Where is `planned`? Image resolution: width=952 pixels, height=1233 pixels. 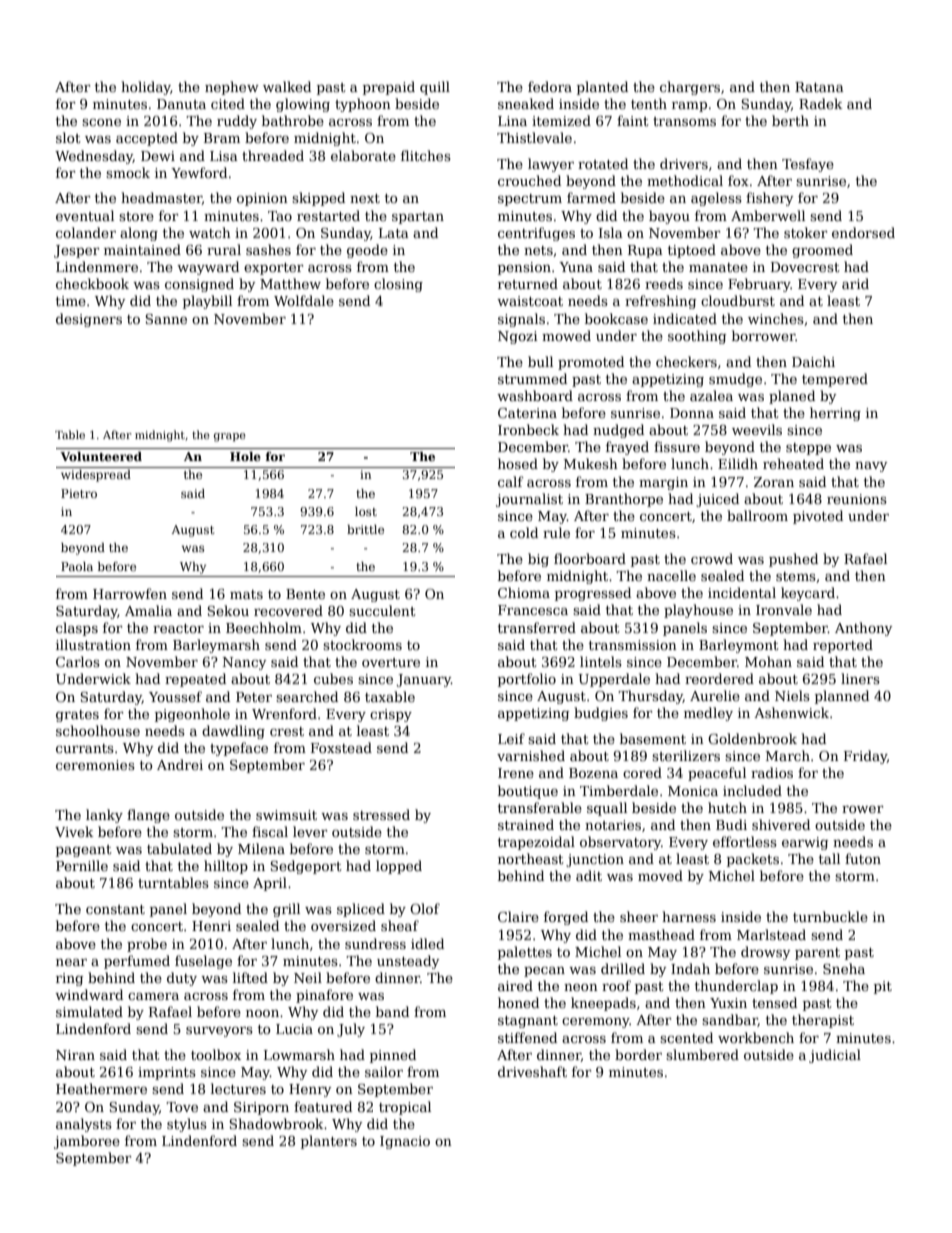 planned is located at coordinates (842, 697).
